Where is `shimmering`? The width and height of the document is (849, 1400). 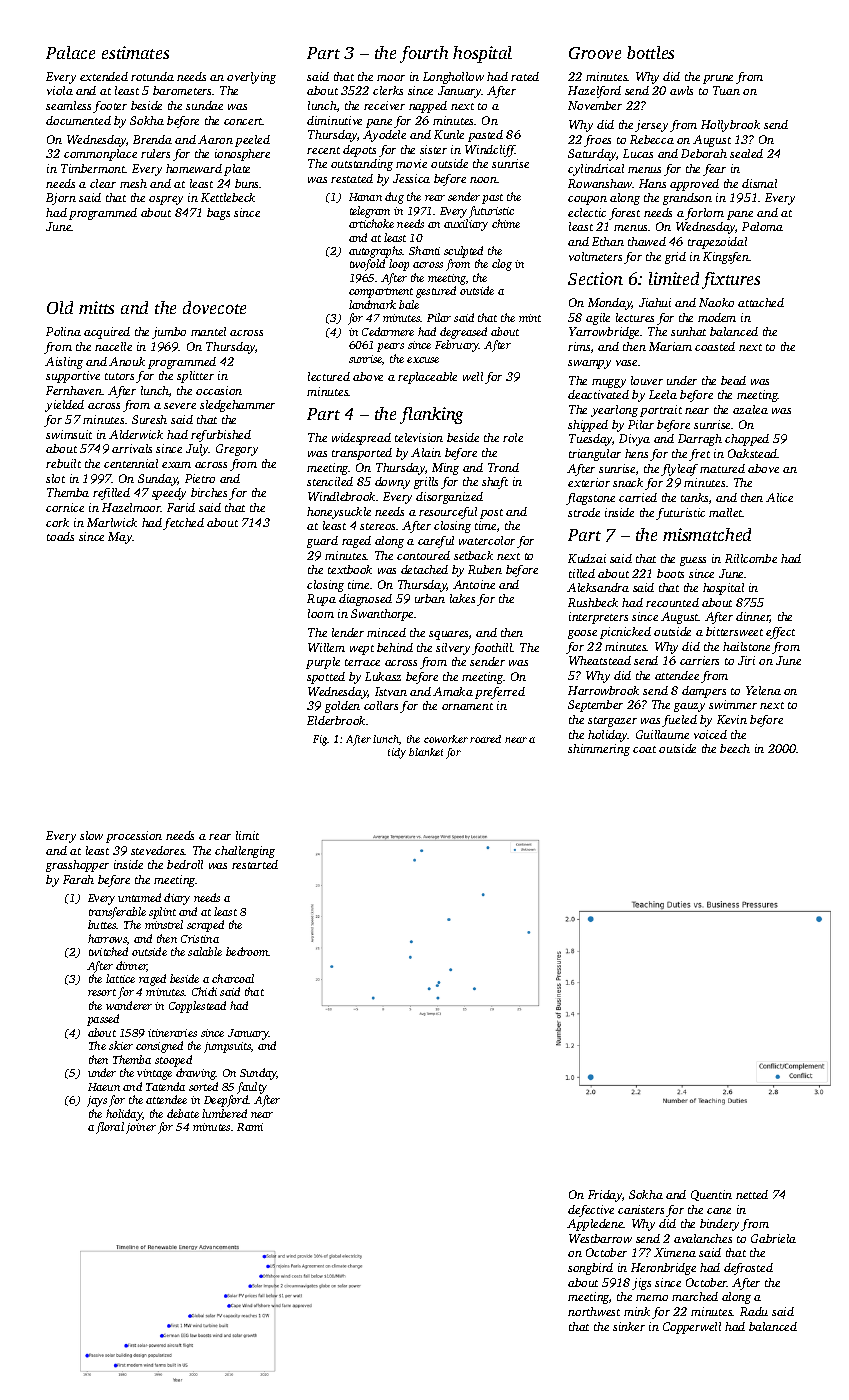 shimmering is located at coordinates (599, 750).
